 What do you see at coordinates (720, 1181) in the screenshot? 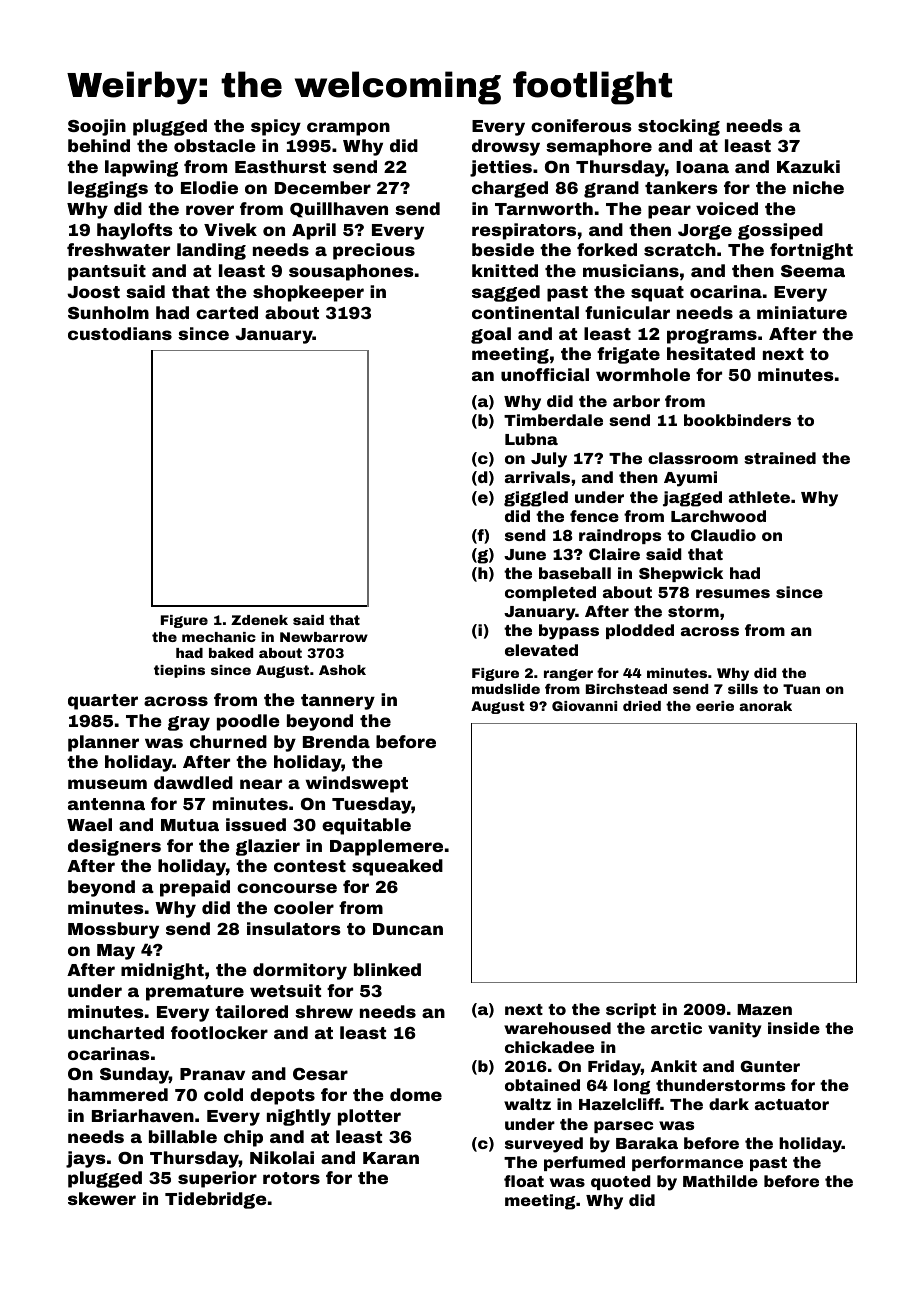
I see `Mathilde` at bounding box center [720, 1181].
